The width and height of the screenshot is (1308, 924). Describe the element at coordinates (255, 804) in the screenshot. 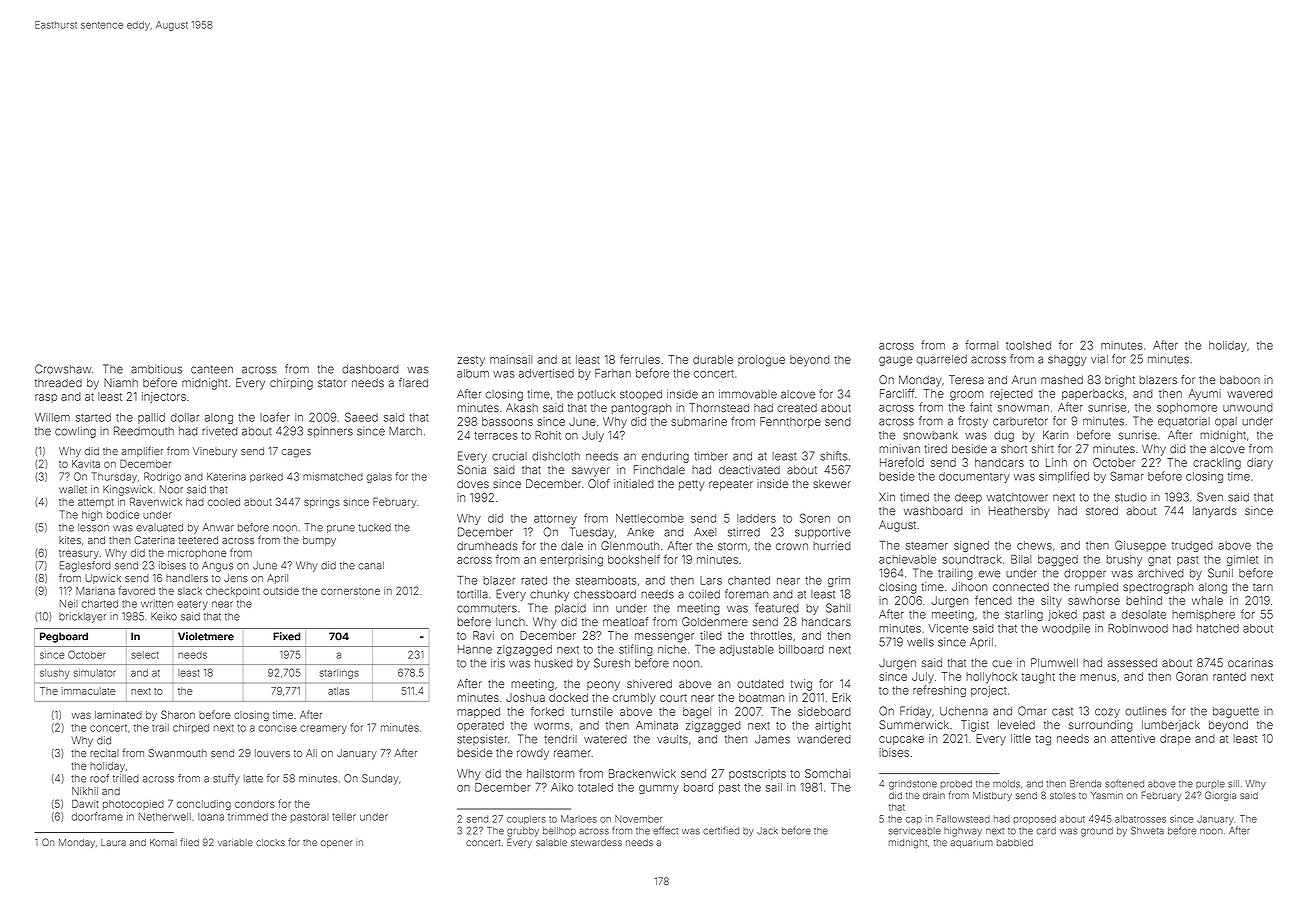

I see `condors` at that location.
